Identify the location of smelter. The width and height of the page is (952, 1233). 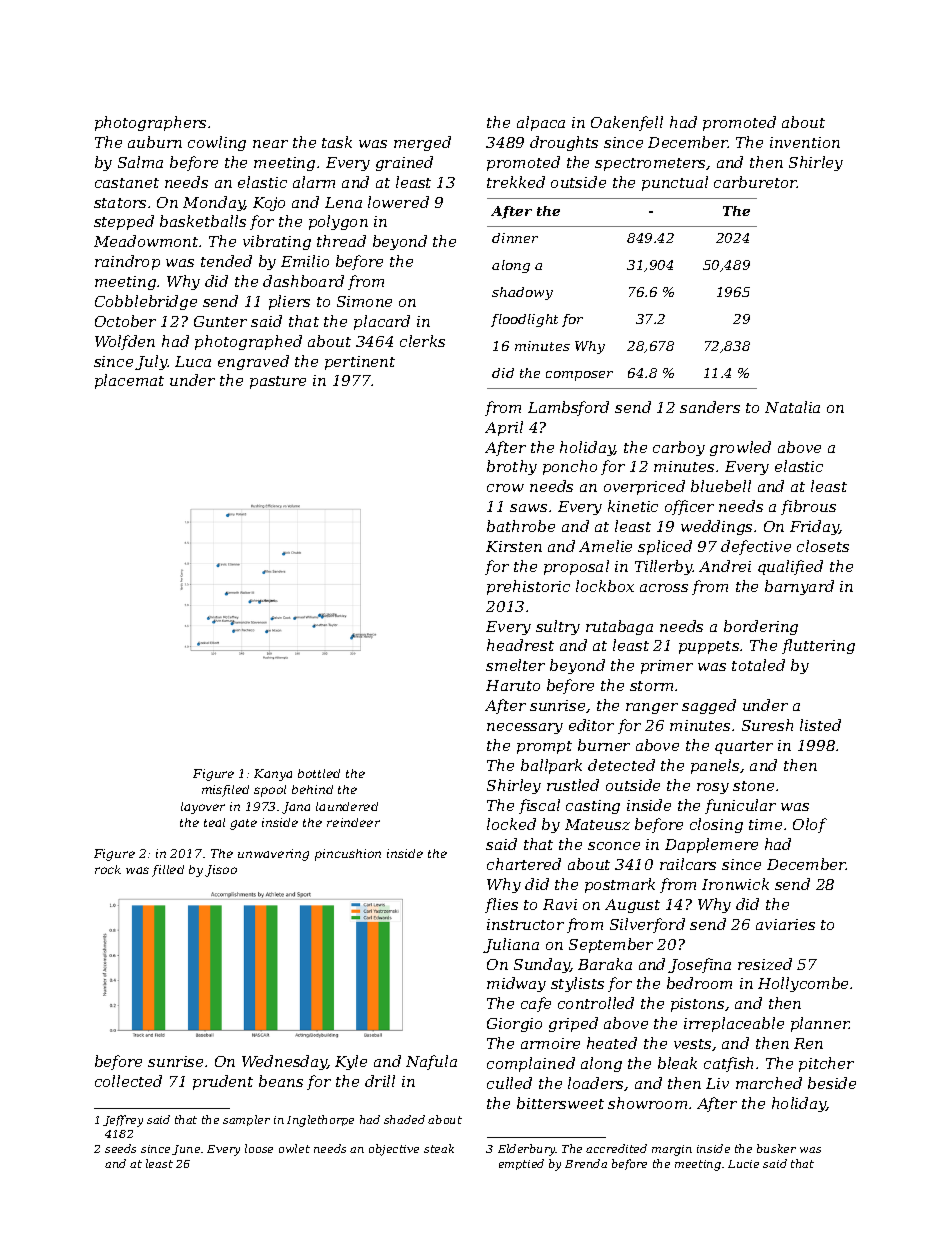
(515, 665).
